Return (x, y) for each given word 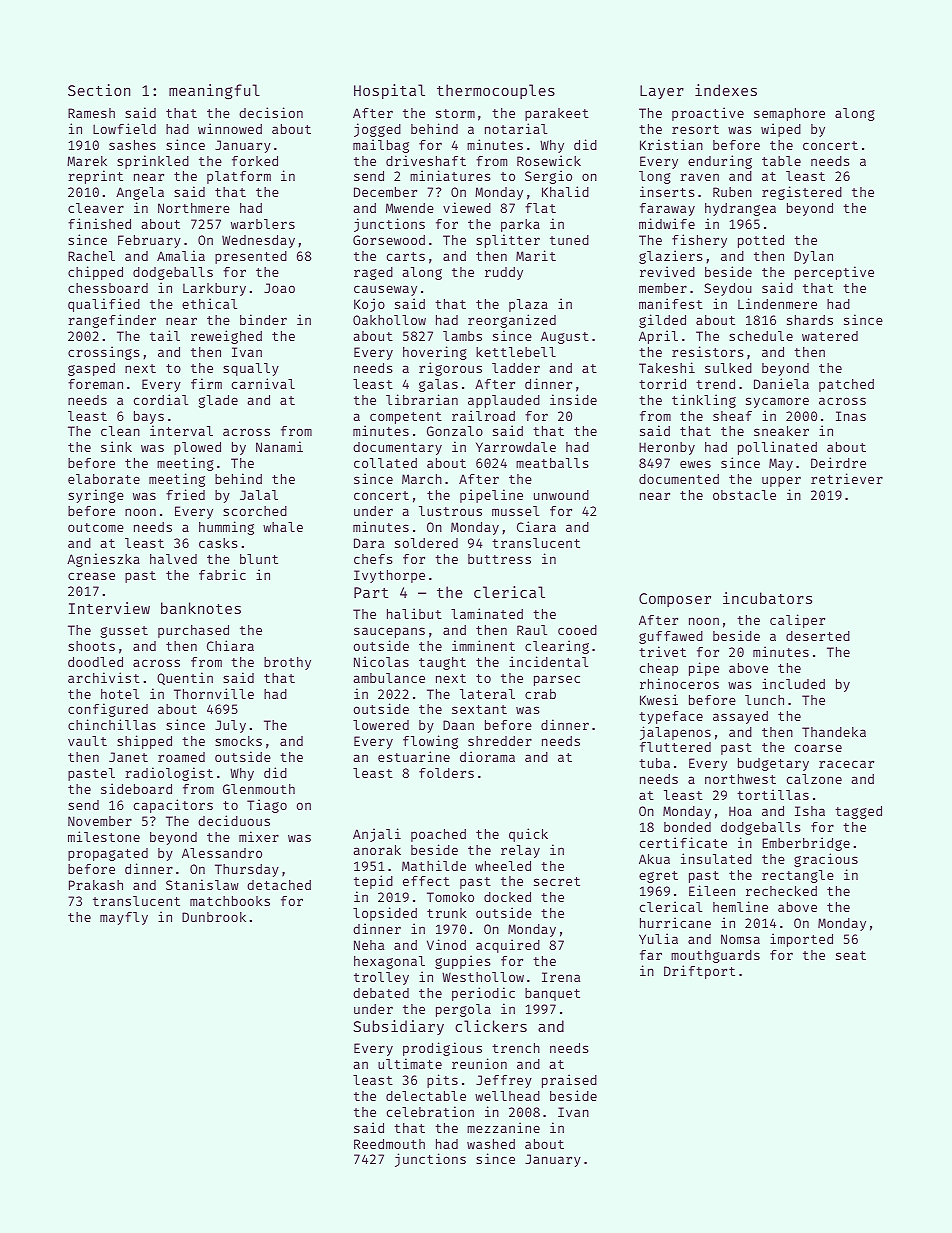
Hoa (740, 811)
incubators (767, 598)
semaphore (789, 114)
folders (446, 773)
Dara (369, 543)
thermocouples (496, 91)
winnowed (230, 128)
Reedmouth (389, 1144)
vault (87, 741)
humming (226, 528)
